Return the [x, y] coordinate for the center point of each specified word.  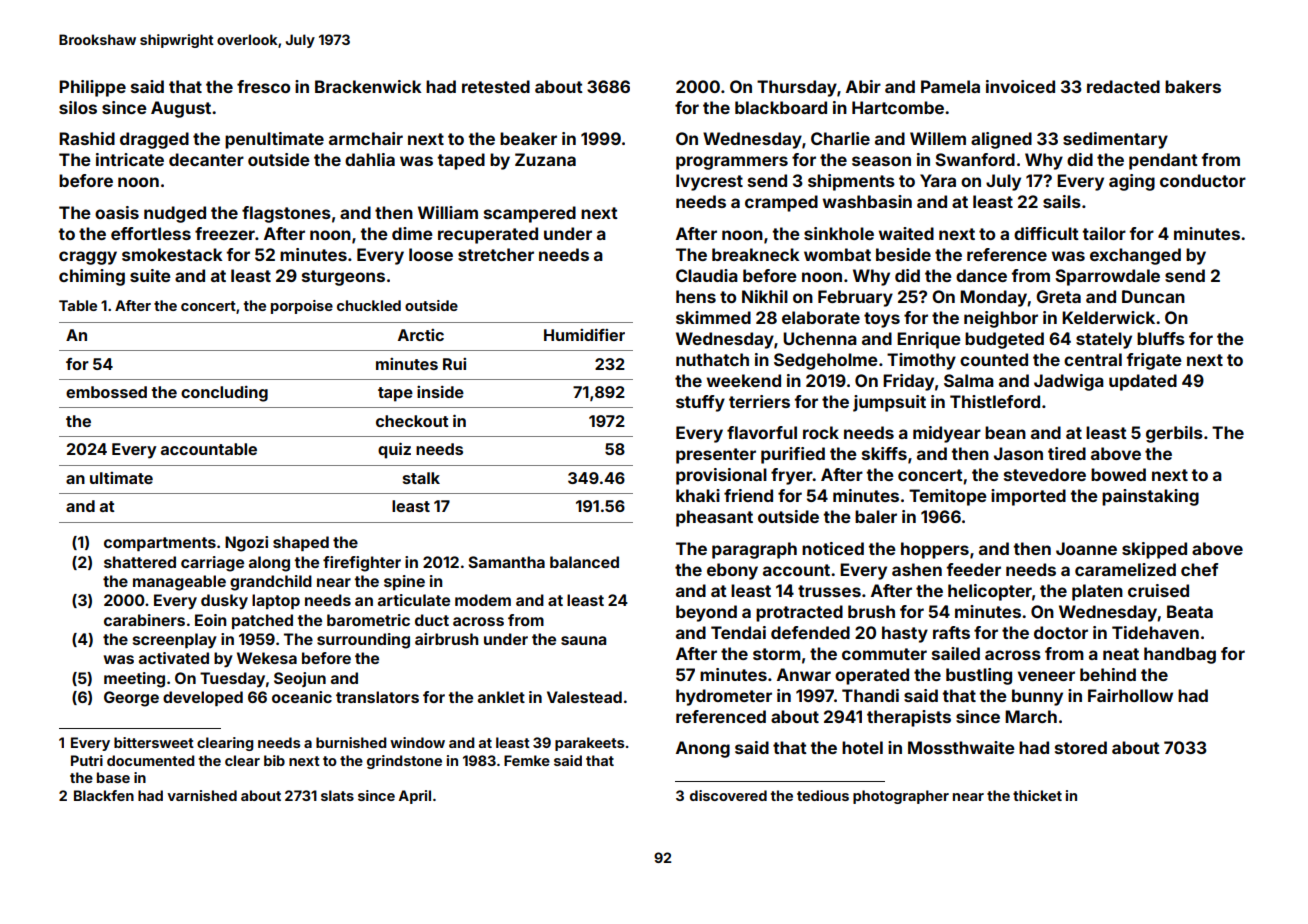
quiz [394, 450]
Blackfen [104, 795]
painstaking [1150, 497]
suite [150, 275]
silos [78, 107]
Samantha [506, 562]
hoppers [935, 550]
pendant [1163, 161]
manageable [179, 583]
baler [876, 516]
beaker [528, 138]
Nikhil [765, 296]
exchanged [1135, 256]
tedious [823, 795]
